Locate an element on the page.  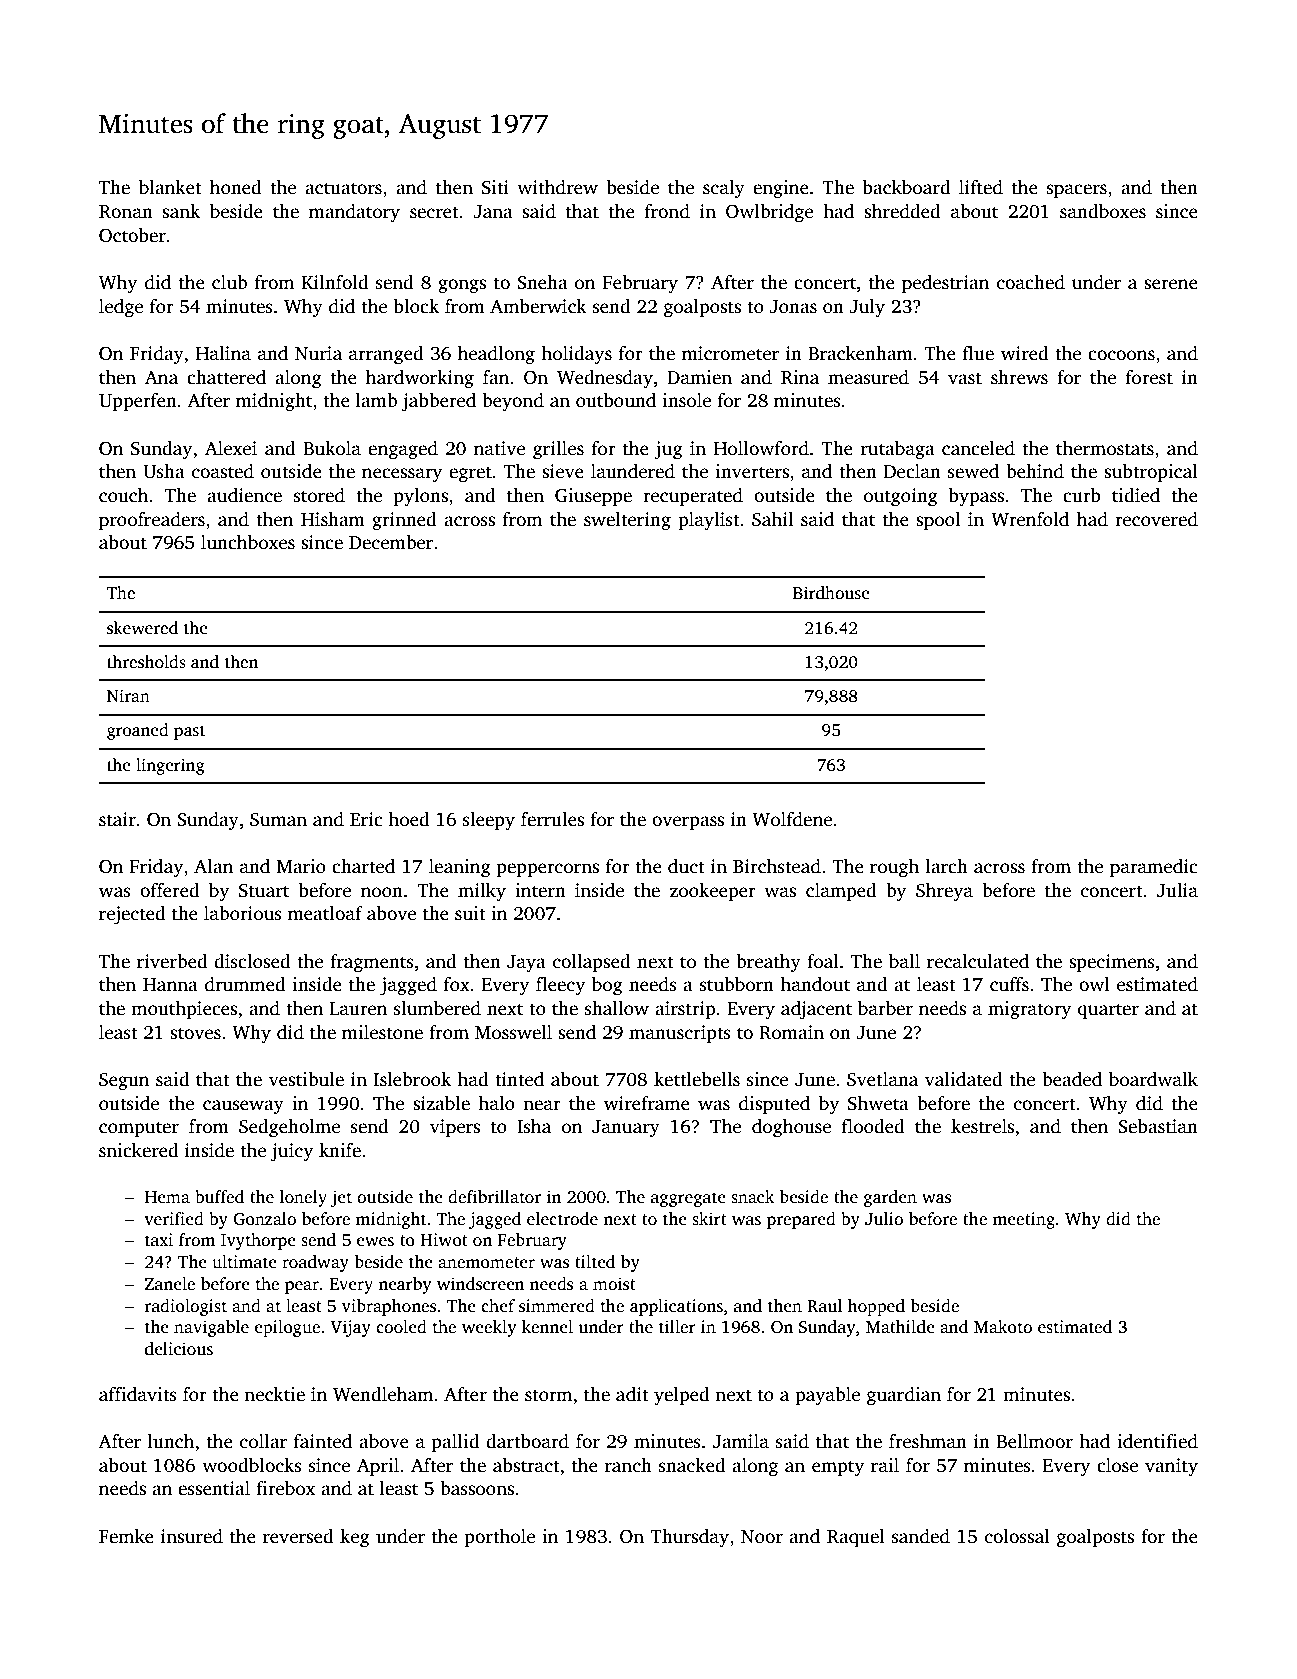
Eric is located at coordinates (366, 819).
